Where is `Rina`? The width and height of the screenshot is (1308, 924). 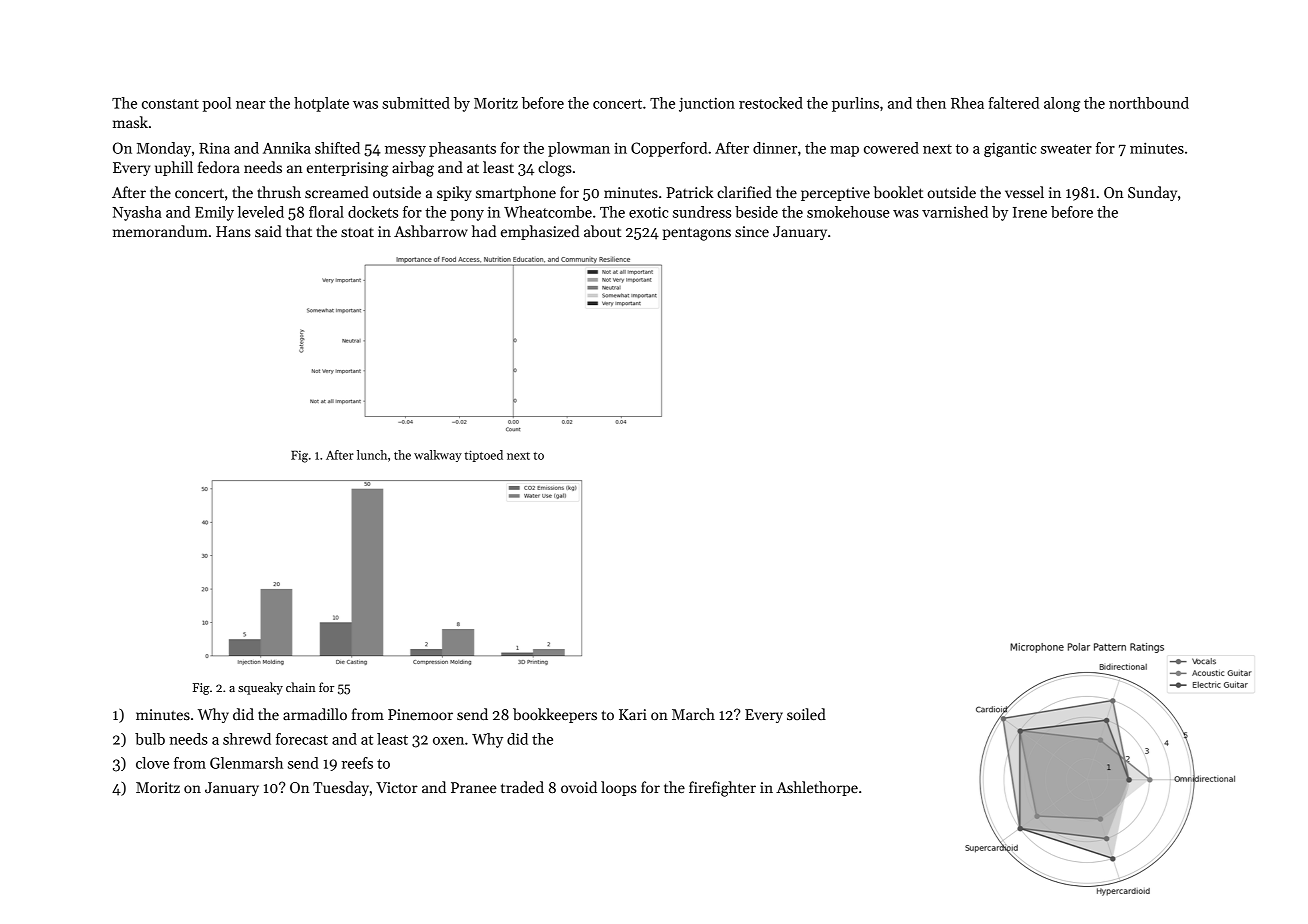
Rina is located at coordinates (214, 148).
